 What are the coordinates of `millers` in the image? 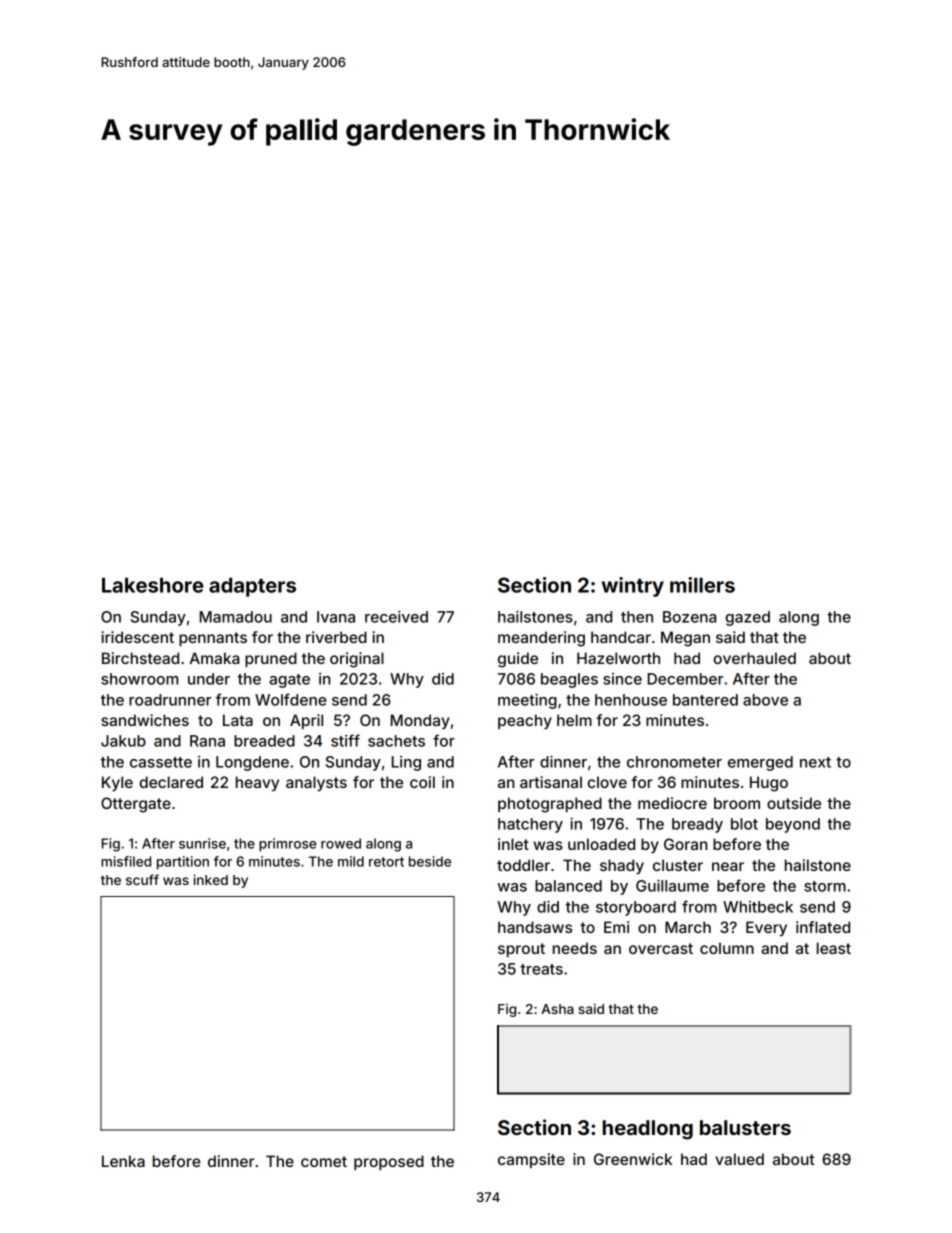 It's located at (702, 585).
